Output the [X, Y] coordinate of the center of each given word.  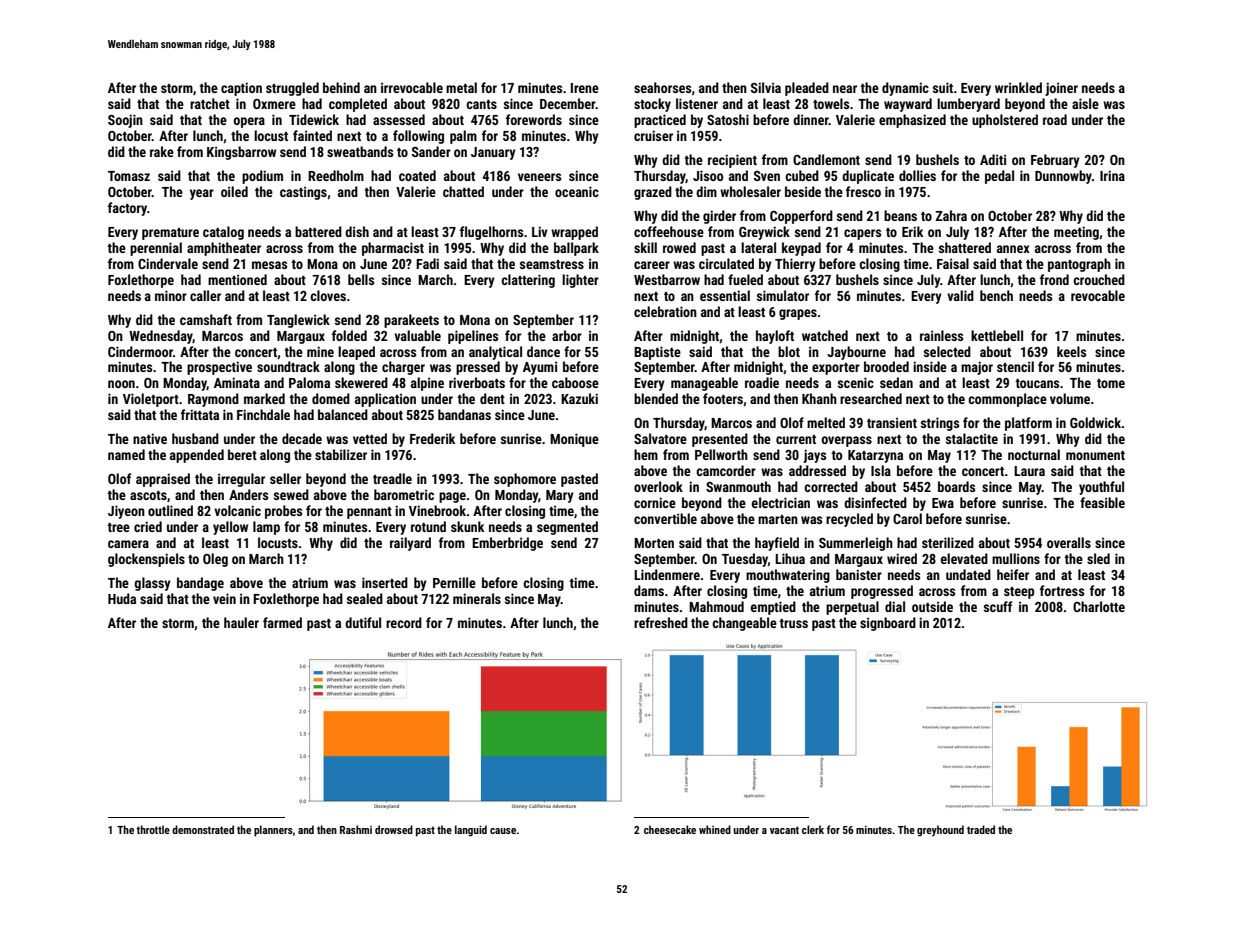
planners [273, 831]
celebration [665, 311]
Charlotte [1099, 606]
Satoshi [728, 119]
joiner [1061, 89]
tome [1111, 383]
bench [996, 295]
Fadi [427, 263]
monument [1095, 455]
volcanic [237, 510]
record [404, 622]
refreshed [661, 622]
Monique [574, 440]
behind [341, 87]
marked [264, 398]
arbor [567, 335]
